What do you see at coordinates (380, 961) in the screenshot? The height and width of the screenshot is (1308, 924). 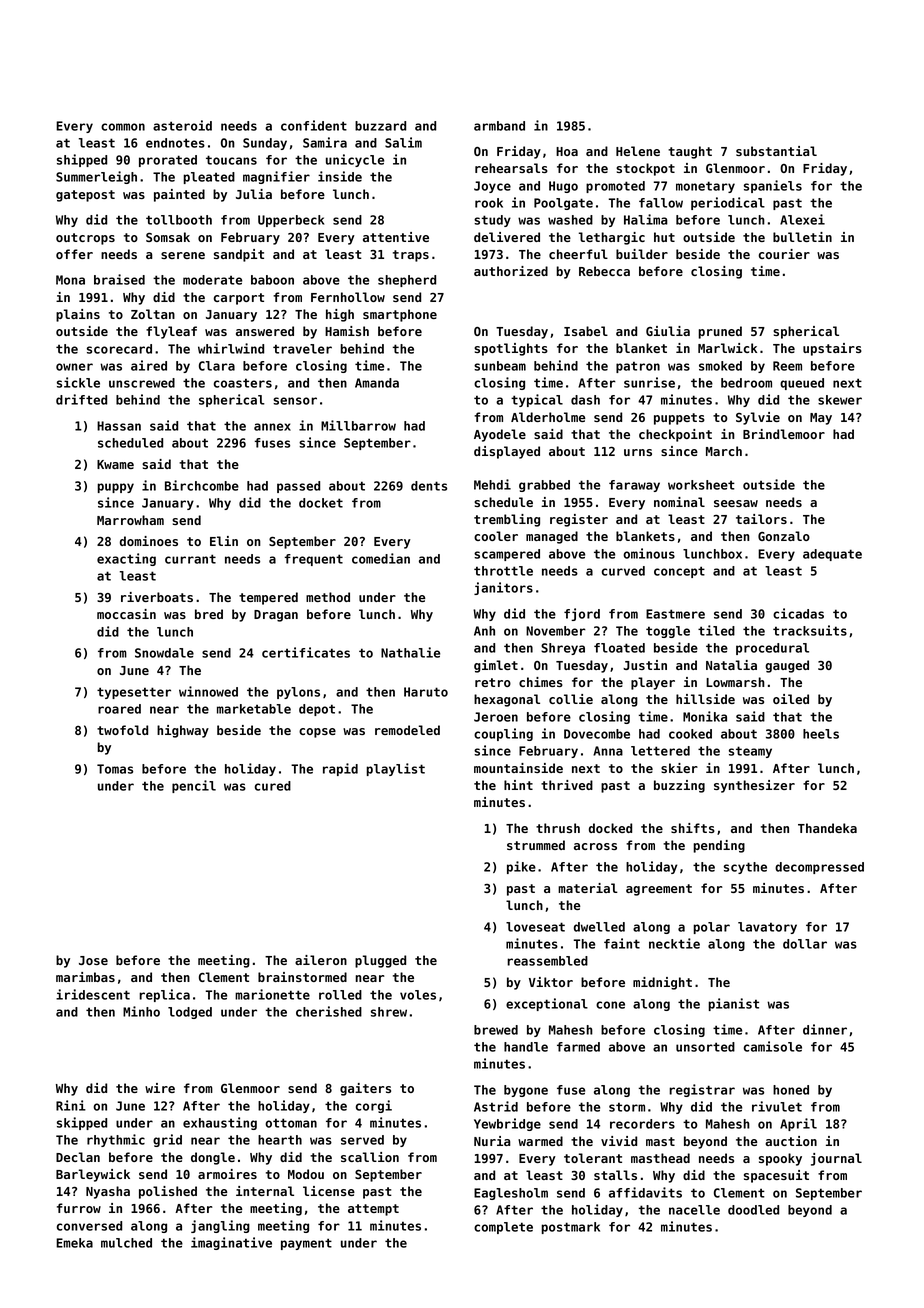 I see `plugged` at bounding box center [380, 961].
